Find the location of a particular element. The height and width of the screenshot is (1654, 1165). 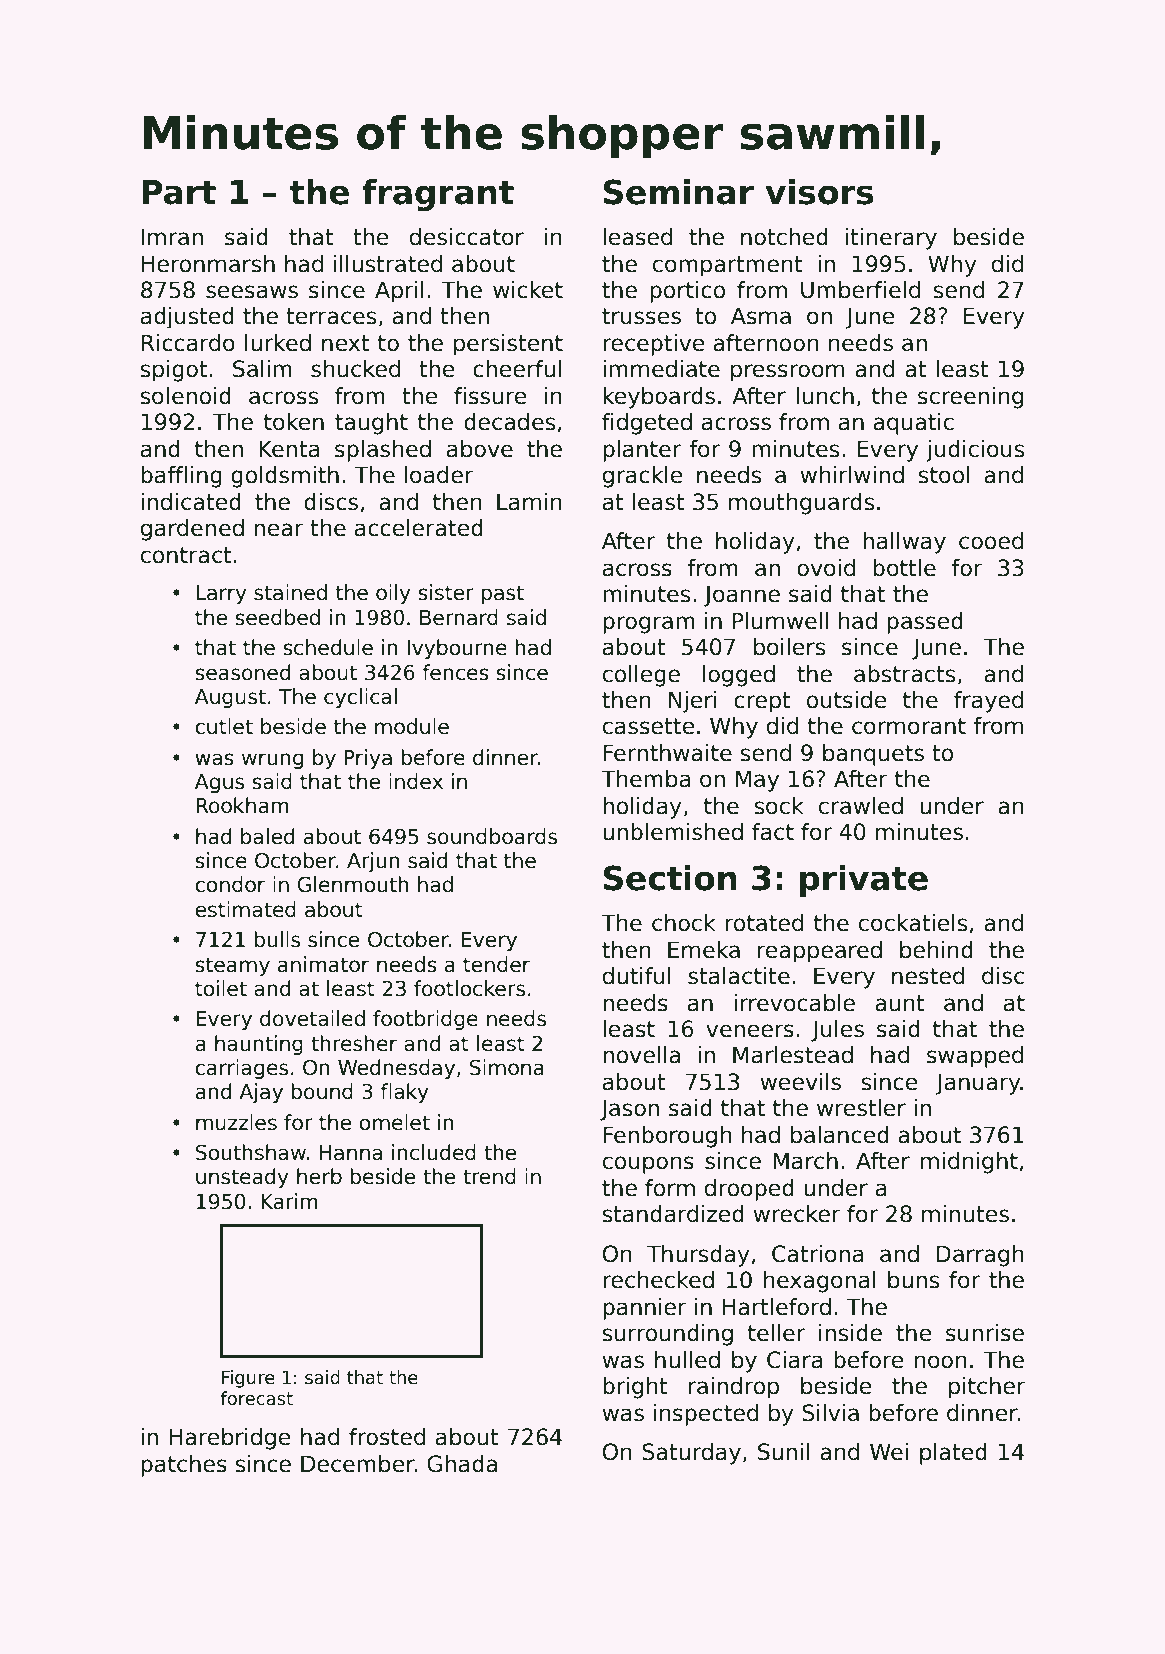

stalactite is located at coordinates (739, 976).
